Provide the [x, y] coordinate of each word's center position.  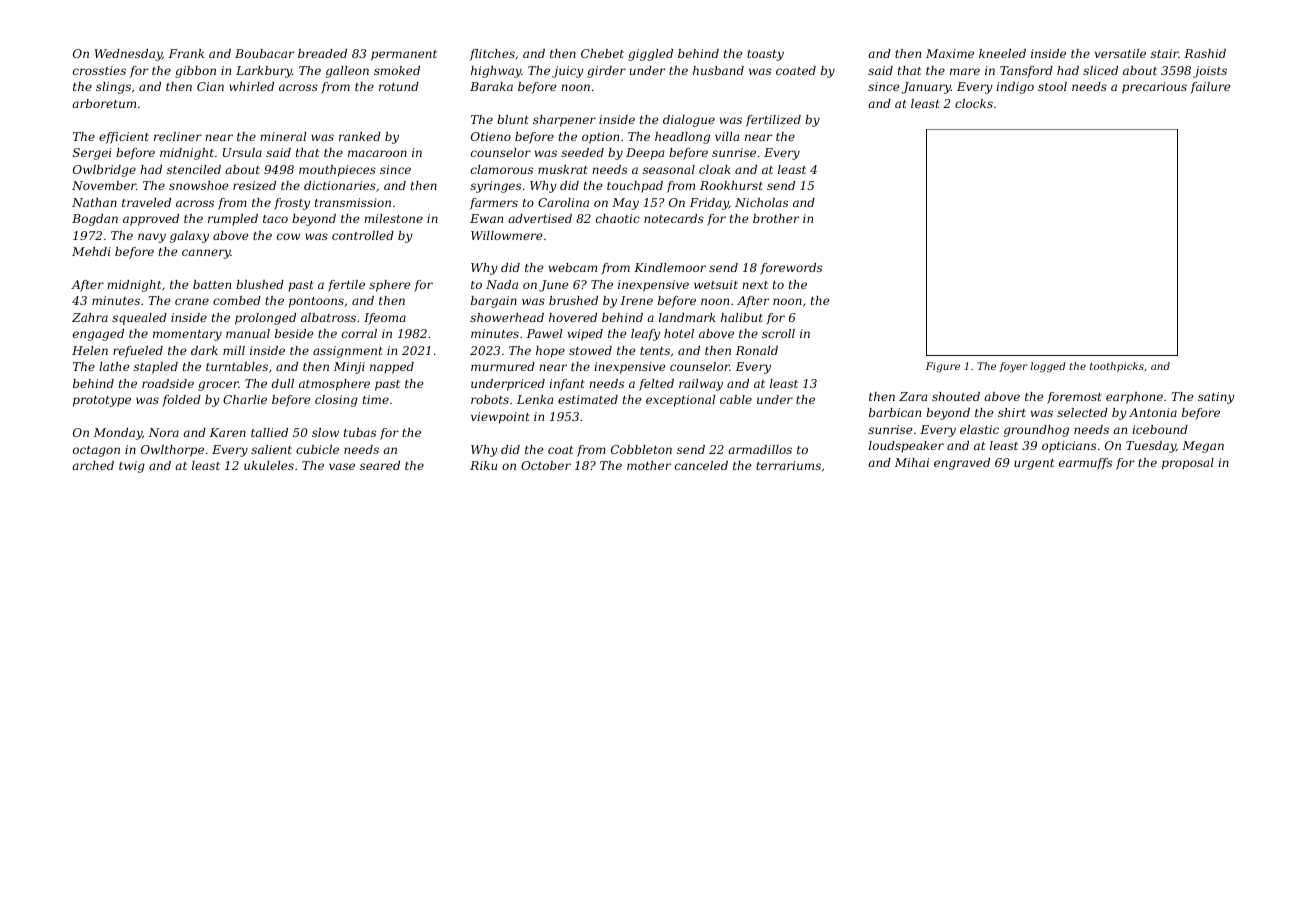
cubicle [317, 449]
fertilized [773, 121]
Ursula [242, 152]
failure [1210, 88]
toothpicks [1117, 367]
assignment [348, 352]
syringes [495, 187]
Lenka [535, 399]
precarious [1154, 88]
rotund [399, 86]
